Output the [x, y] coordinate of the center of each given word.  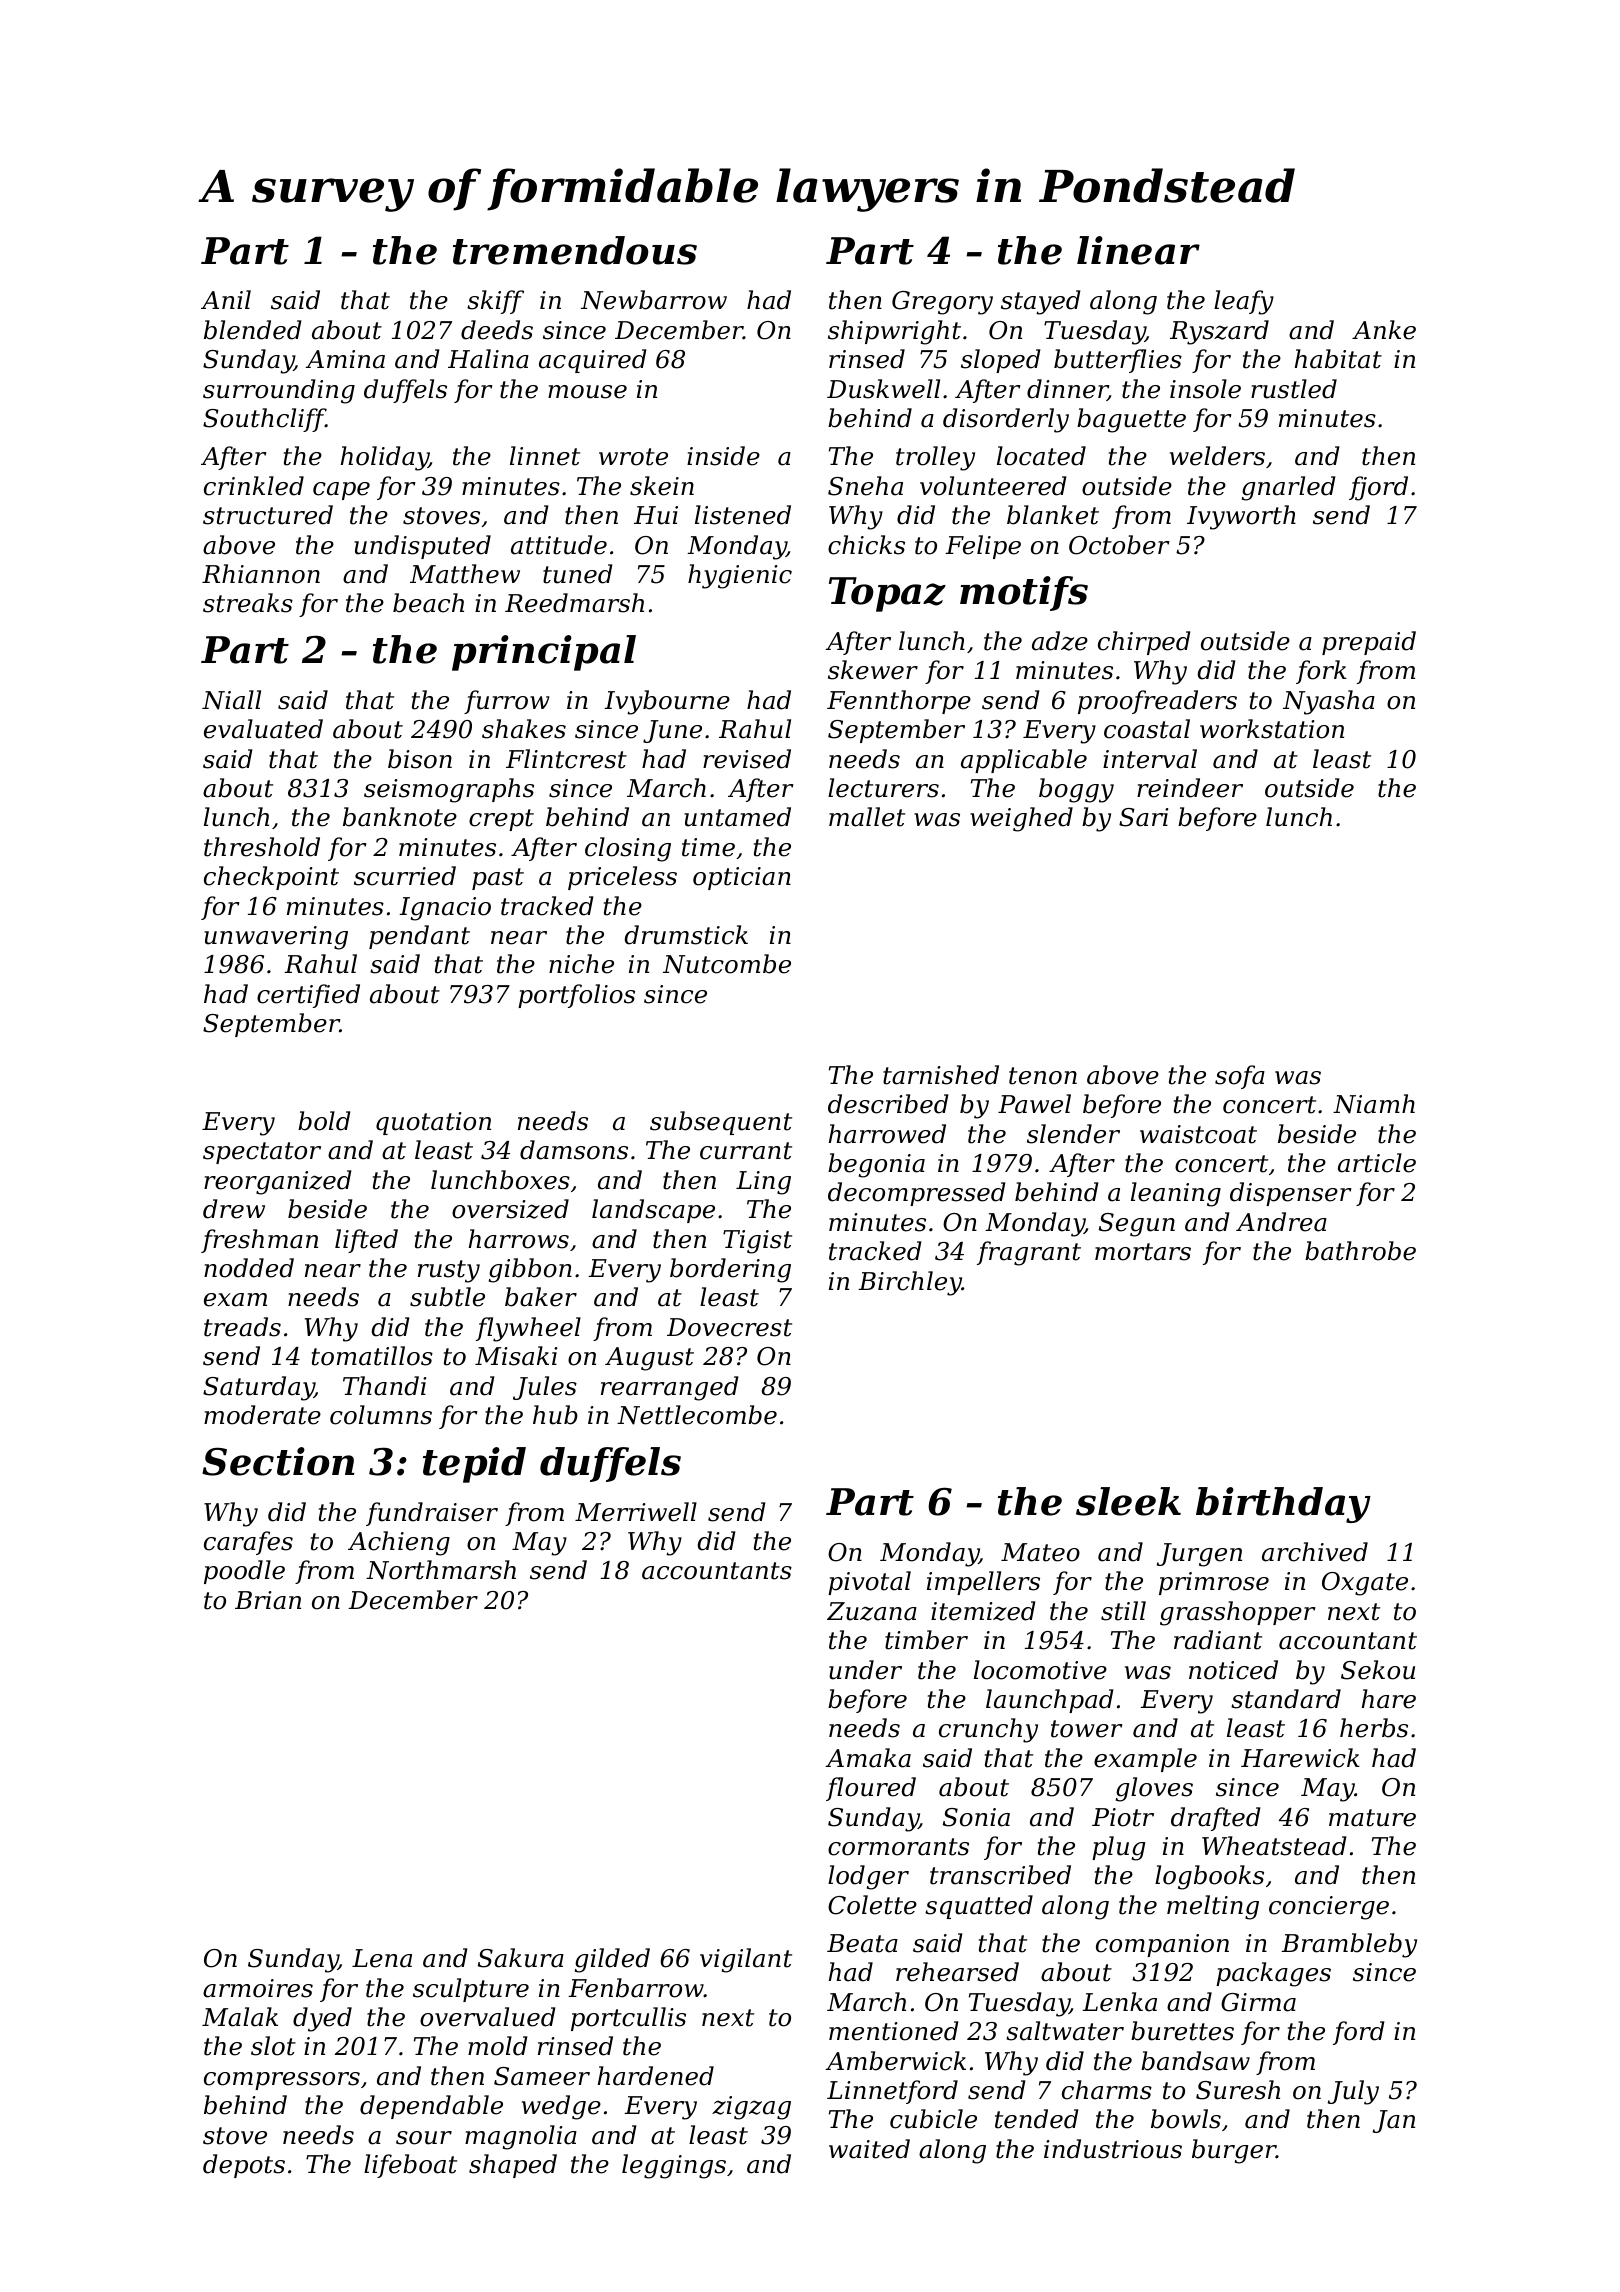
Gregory [942, 303]
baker [541, 1297]
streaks [248, 603]
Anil [226, 299]
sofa [1240, 1077]
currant [746, 1151]
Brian [268, 1600]
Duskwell [883, 389]
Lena [382, 1958]
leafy [1244, 302]
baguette [1131, 420]
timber [926, 1640]
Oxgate [1365, 1584]
